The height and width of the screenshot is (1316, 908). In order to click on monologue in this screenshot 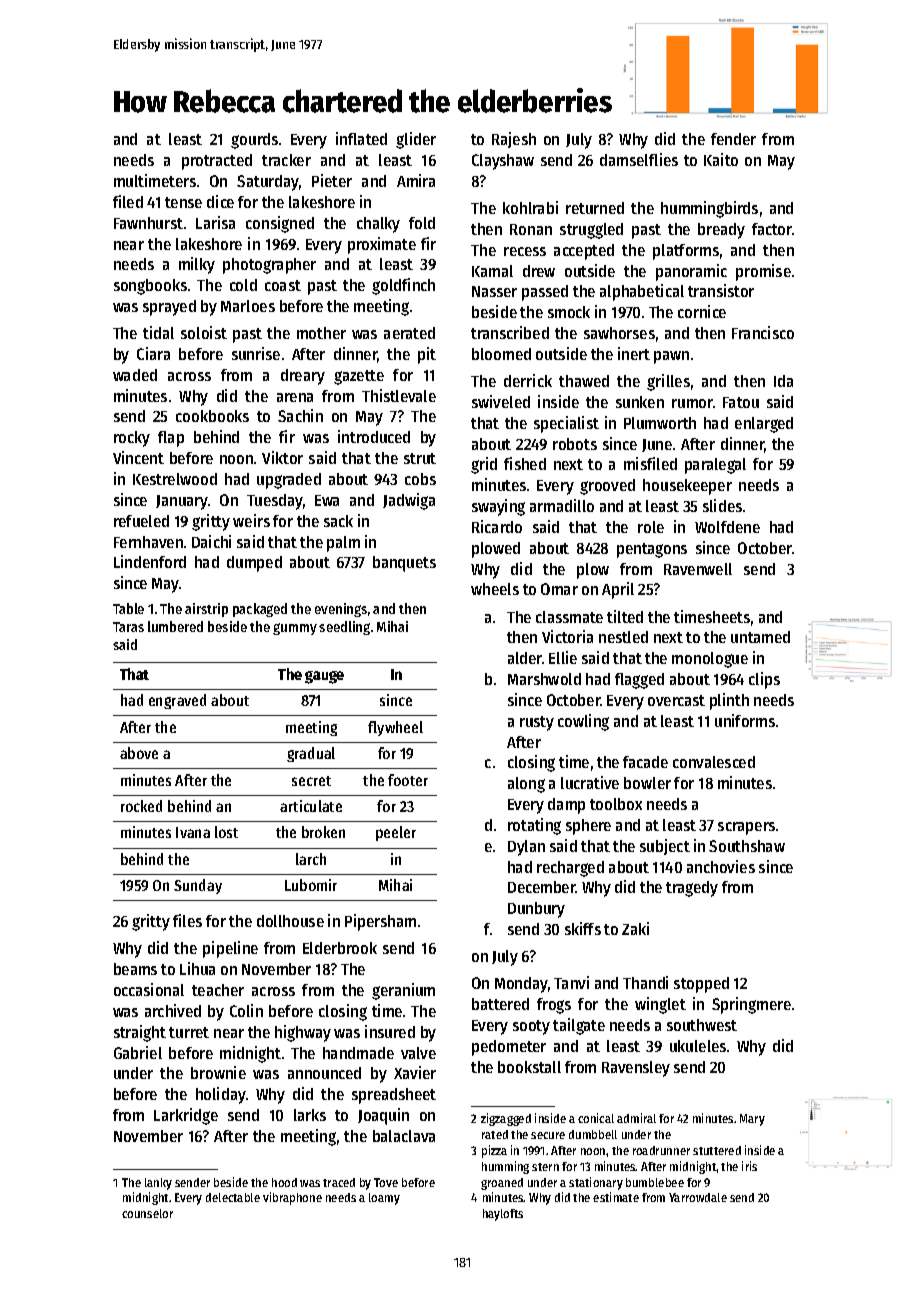, I will do `click(710, 660)`.
